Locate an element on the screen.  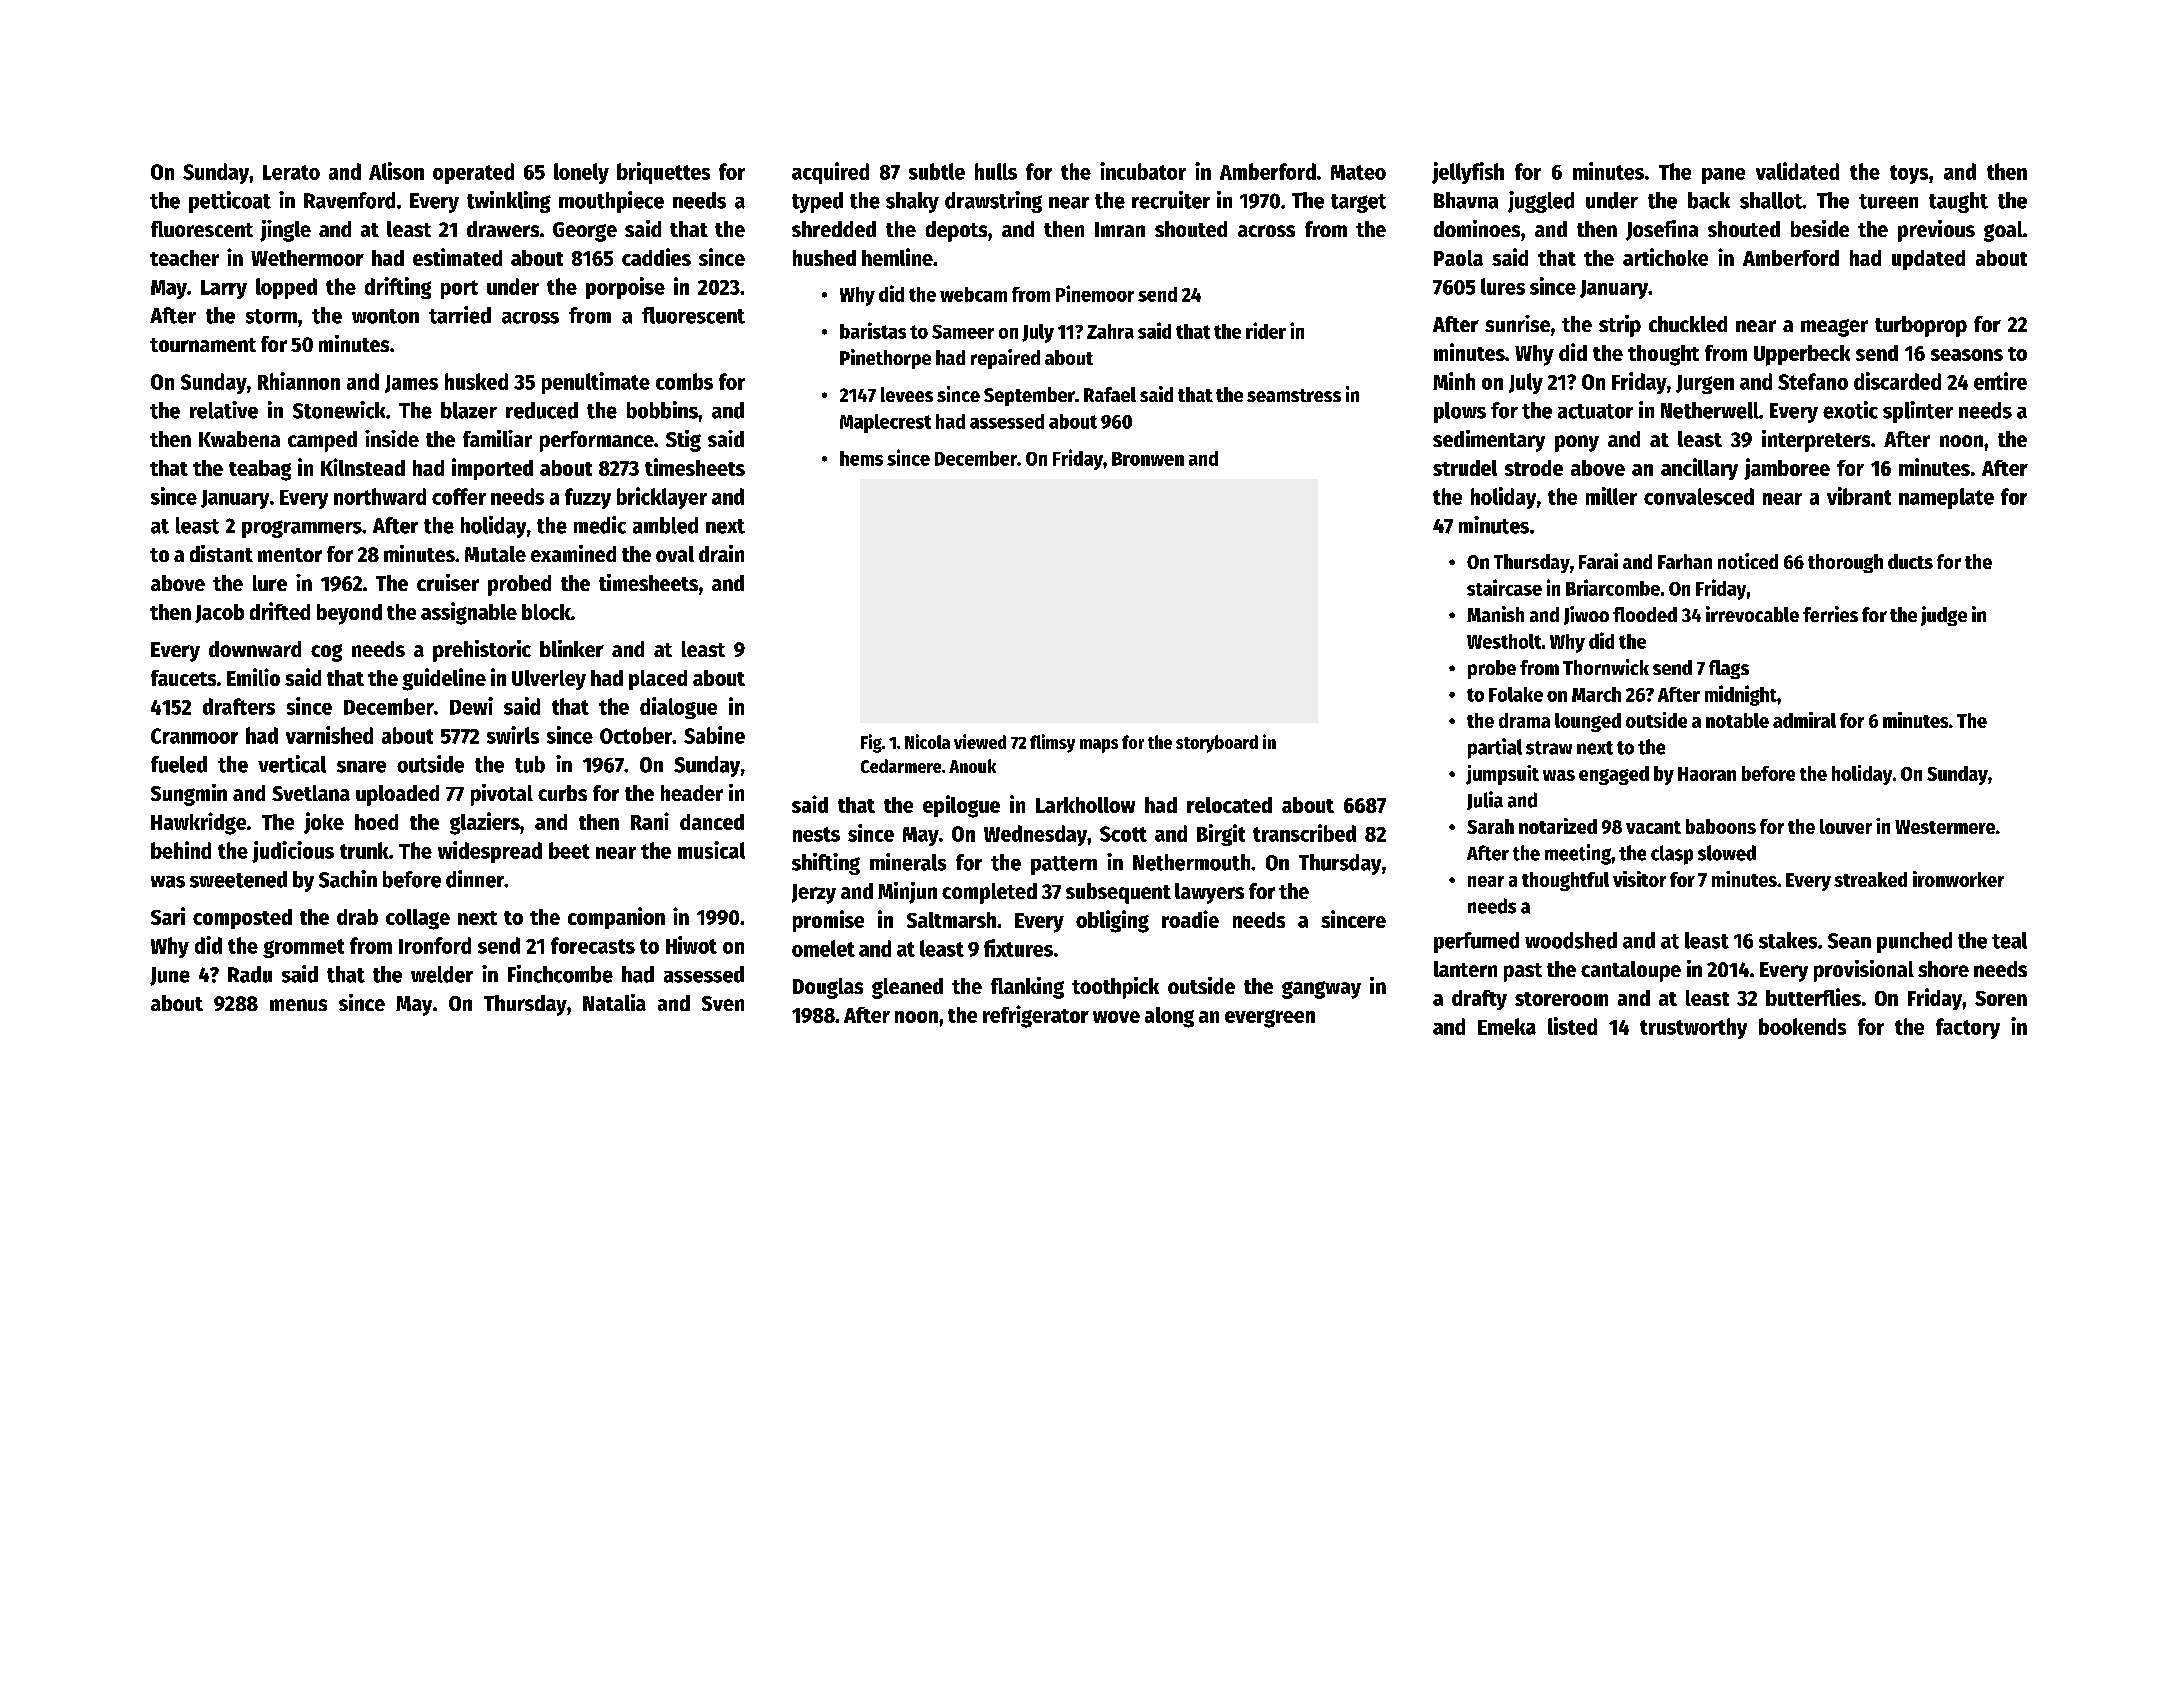
interpreters is located at coordinates (1816, 441).
